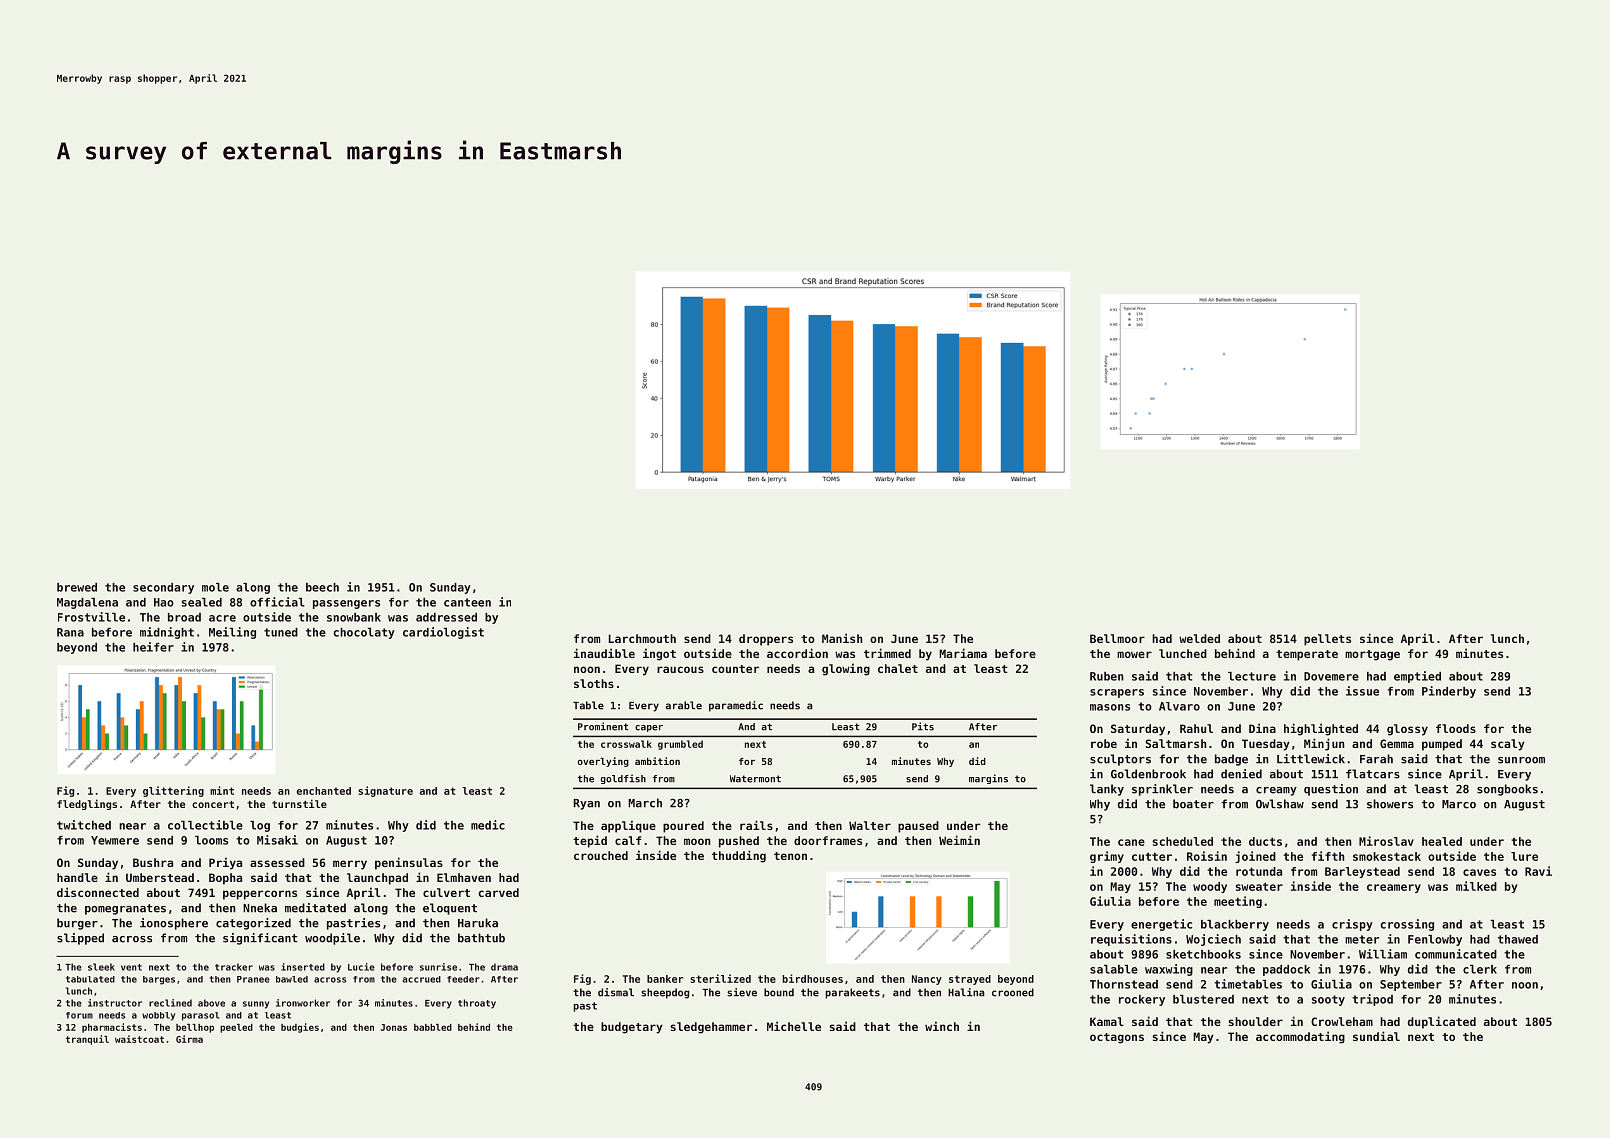 The image size is (1610, 1138). Describe the element at coordinates (215, 587) in the page. I see `mole` at that location.
